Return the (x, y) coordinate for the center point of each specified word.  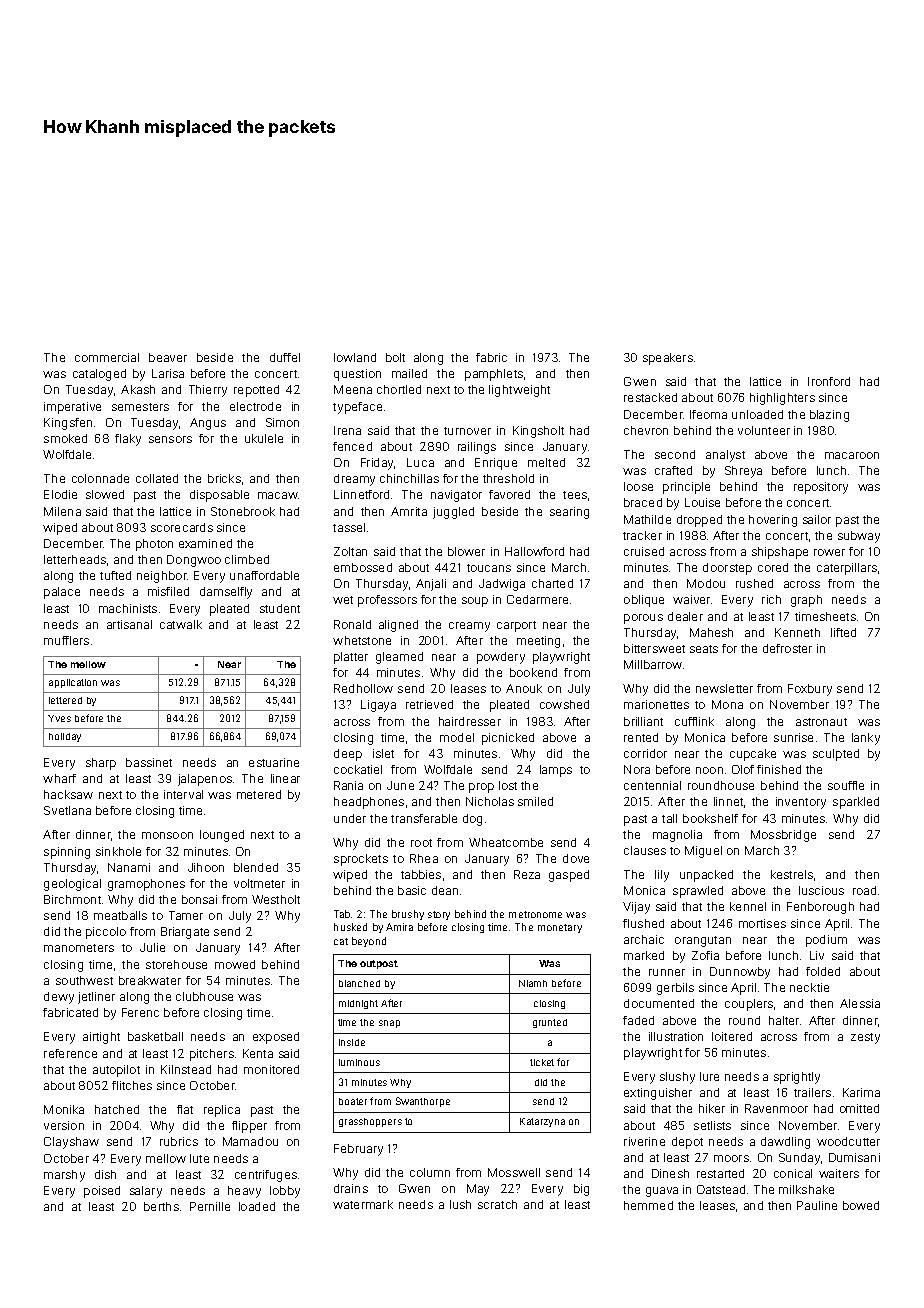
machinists (128, 608)
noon (709, 770)
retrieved (429, 704)
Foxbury (810, 690)
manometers (79, 948)
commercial (107, 357)
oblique (644, 601)
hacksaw (68, 794)
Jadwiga (502, 585)
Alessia (860, 1003)
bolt (395, 357)
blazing (829, 416)
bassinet (149, 762)
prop (481, 788)
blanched (359, 983)
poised (102, 1192)
